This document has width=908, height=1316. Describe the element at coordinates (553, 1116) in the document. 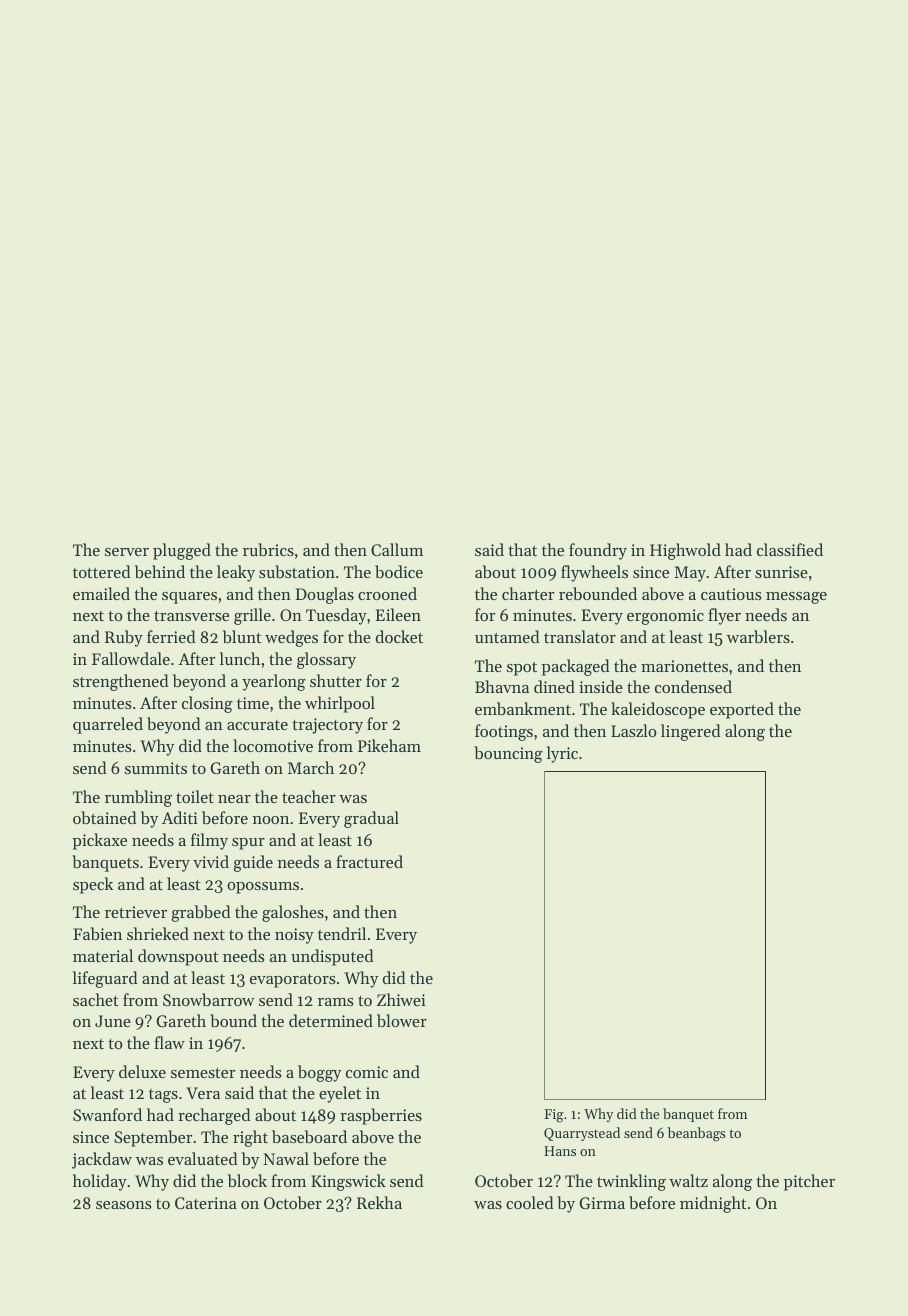

I see `Fig` at that location.
